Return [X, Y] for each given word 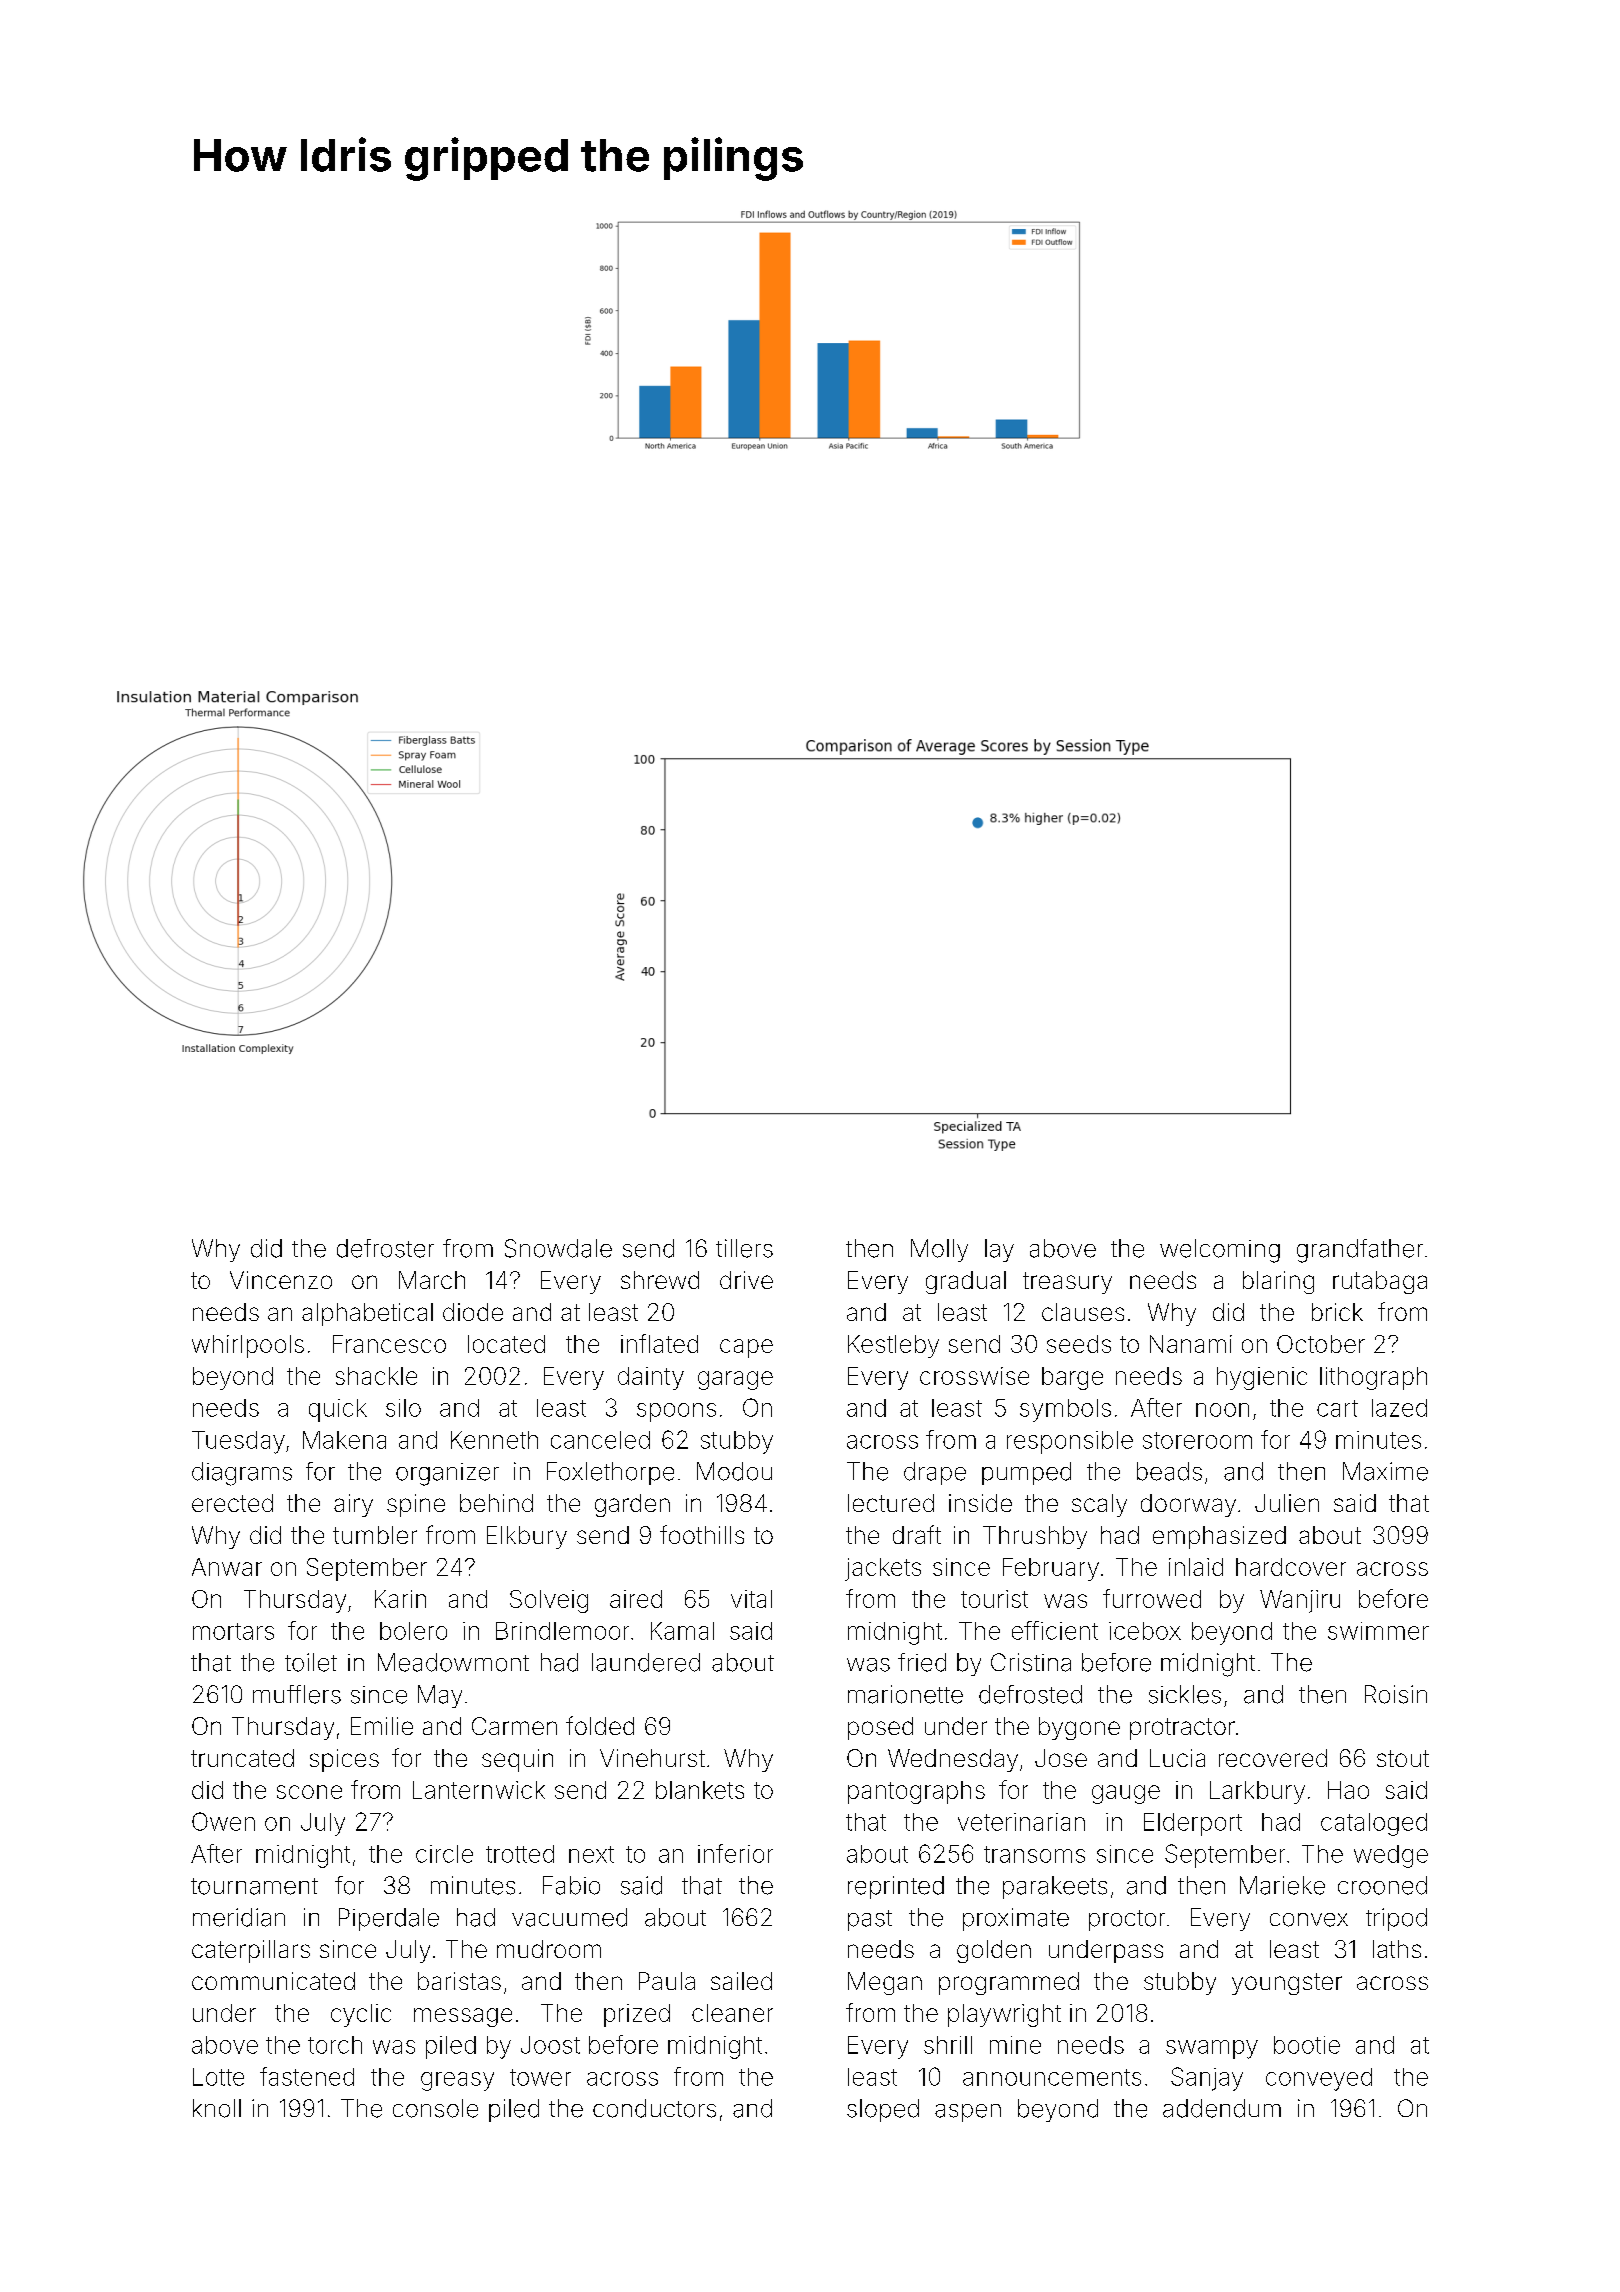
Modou [734, 1471]
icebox [1145, 1631]
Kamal [682, 1631]
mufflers [297, 1694]
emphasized [1219, 1537]
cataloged [1374, 1824]
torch [335, 2045]
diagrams [242, 1474]
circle [444, 1854]
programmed [1009, 1983]
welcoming [1220, 1251]
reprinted [896, 1887]
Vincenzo [281, 1280]
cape [746, 1348]
